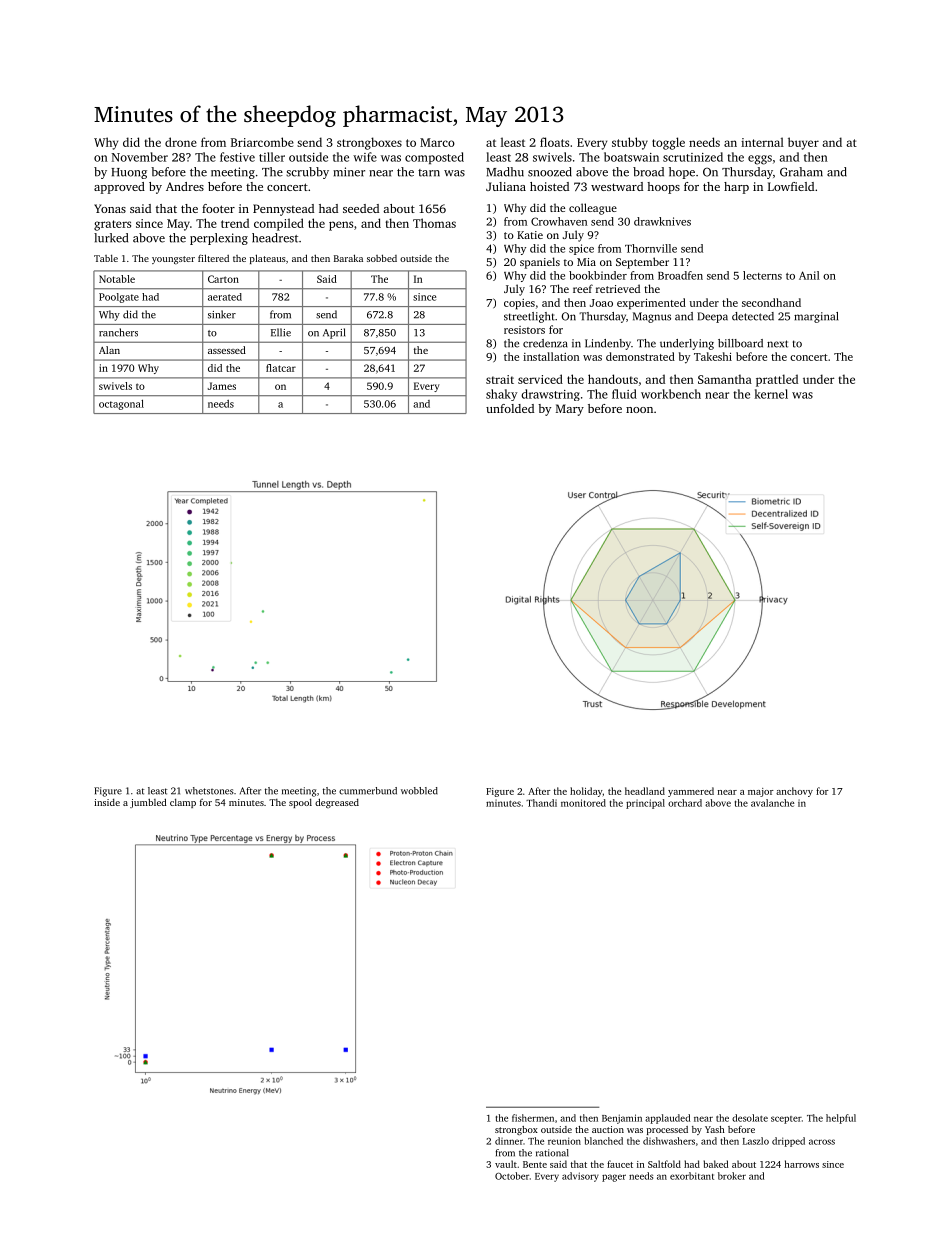  What do you see at coordinates (509, 1141) in the image?
I see `dinner` at bounding box center [509, 1141].
